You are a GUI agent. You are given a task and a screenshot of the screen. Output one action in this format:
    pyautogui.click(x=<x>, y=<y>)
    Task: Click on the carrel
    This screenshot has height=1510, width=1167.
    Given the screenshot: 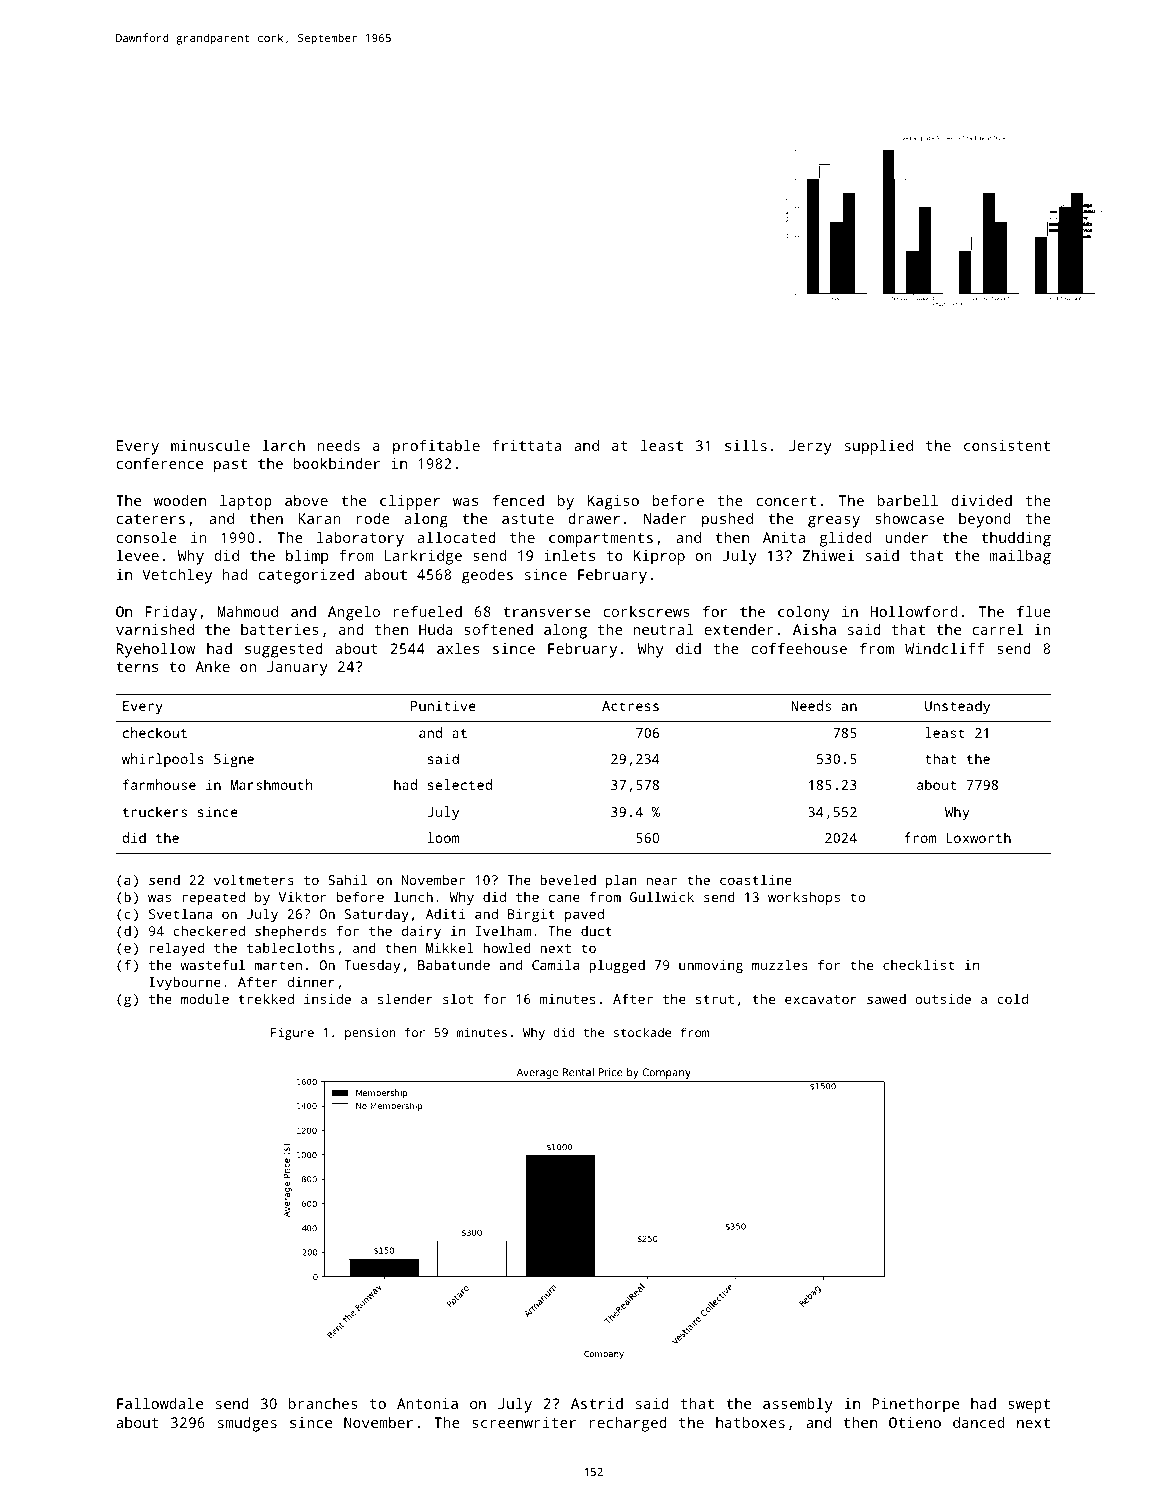 What is the action you would take?
    pyautogui.click(x=997, y=629)
